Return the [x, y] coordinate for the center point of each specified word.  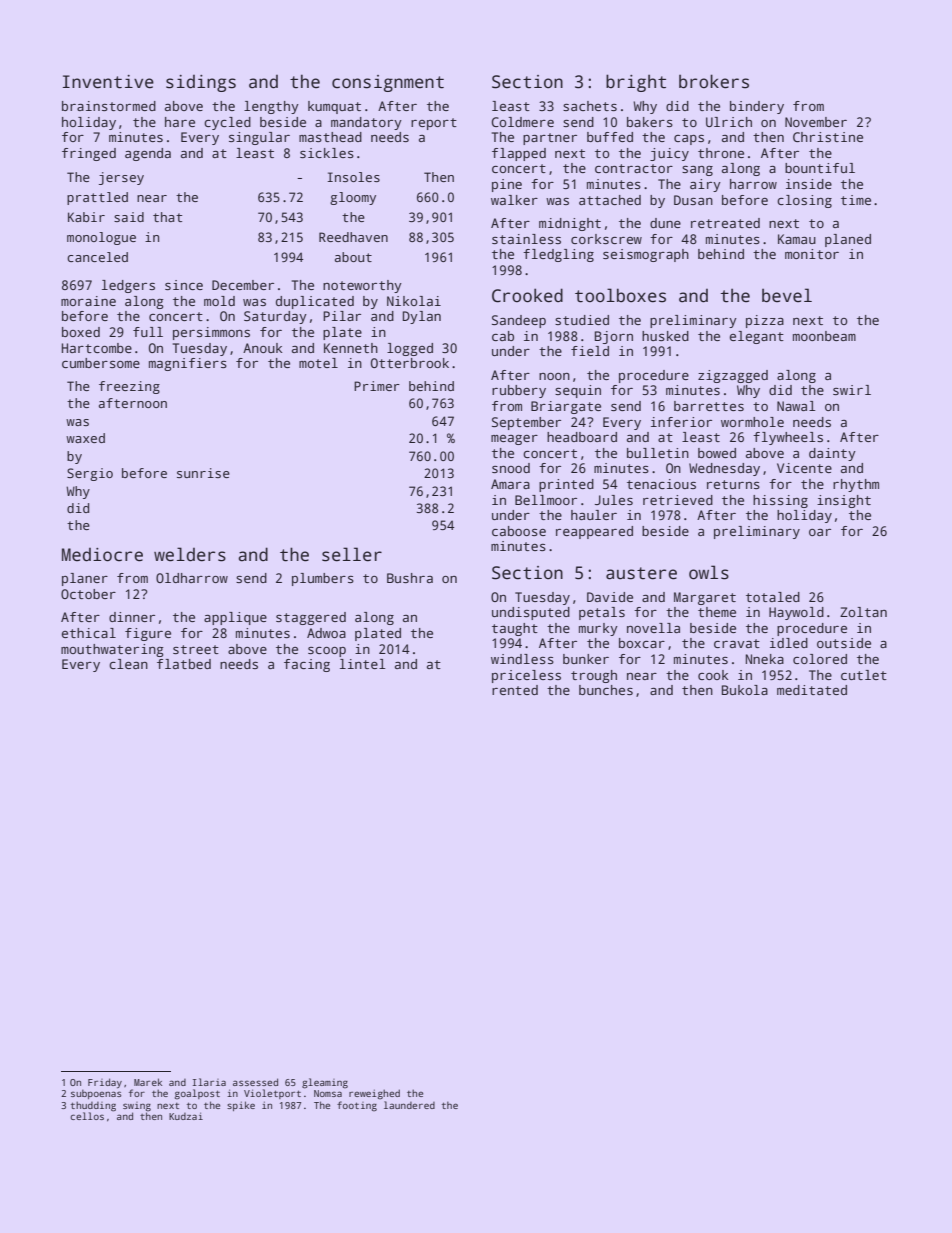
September [526, 423]
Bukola [745, 690]
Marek [148, 1082]
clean [128, 664]
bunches [606, 690]
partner [550, 139]
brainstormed [109, 106]
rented [515, 690]
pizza [765, 321]
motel [318, 363]
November [816, 122]
